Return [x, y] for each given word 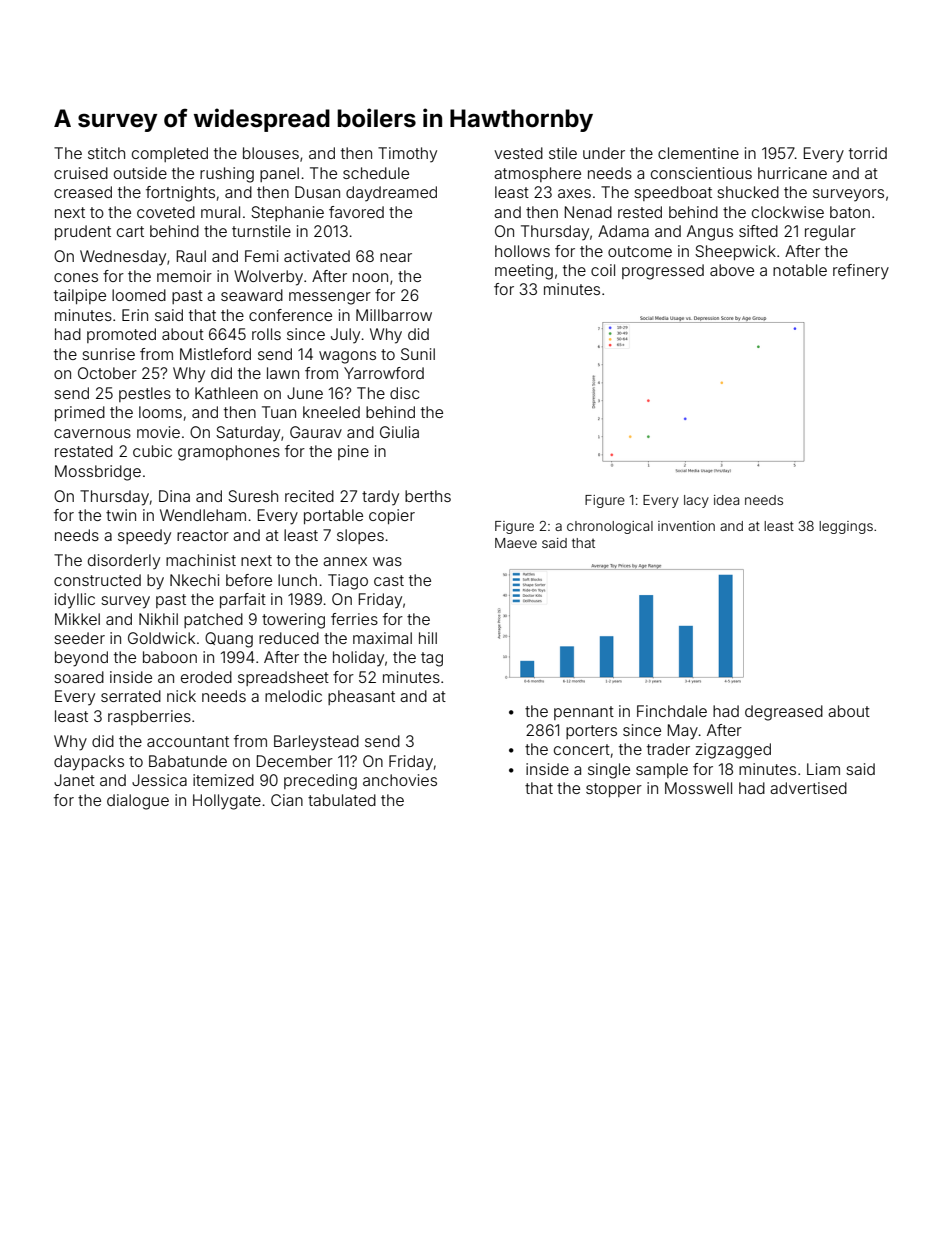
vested [518, 153]
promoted [121, 335]
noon [370, 277]
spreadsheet [283, 678]
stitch [106, 153]
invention [686, 526]
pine [353, 452]
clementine [698, 153]
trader [668, 749]
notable [800, 270]
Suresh [253, 496]
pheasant [361, 697]
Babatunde [188, 761]
